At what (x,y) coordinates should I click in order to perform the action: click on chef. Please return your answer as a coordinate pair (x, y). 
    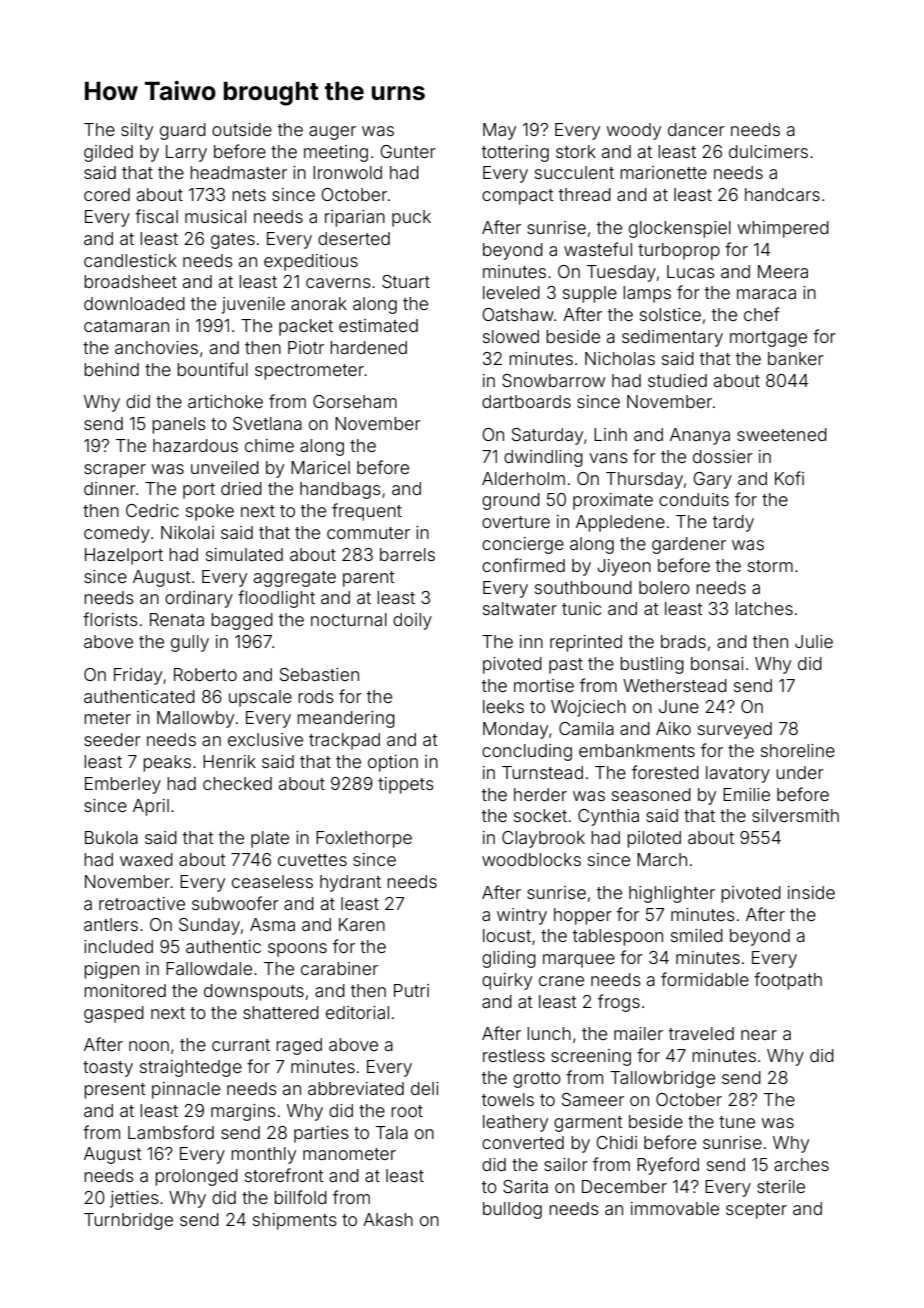
    Looking at the image, I should click on (762, 314).
